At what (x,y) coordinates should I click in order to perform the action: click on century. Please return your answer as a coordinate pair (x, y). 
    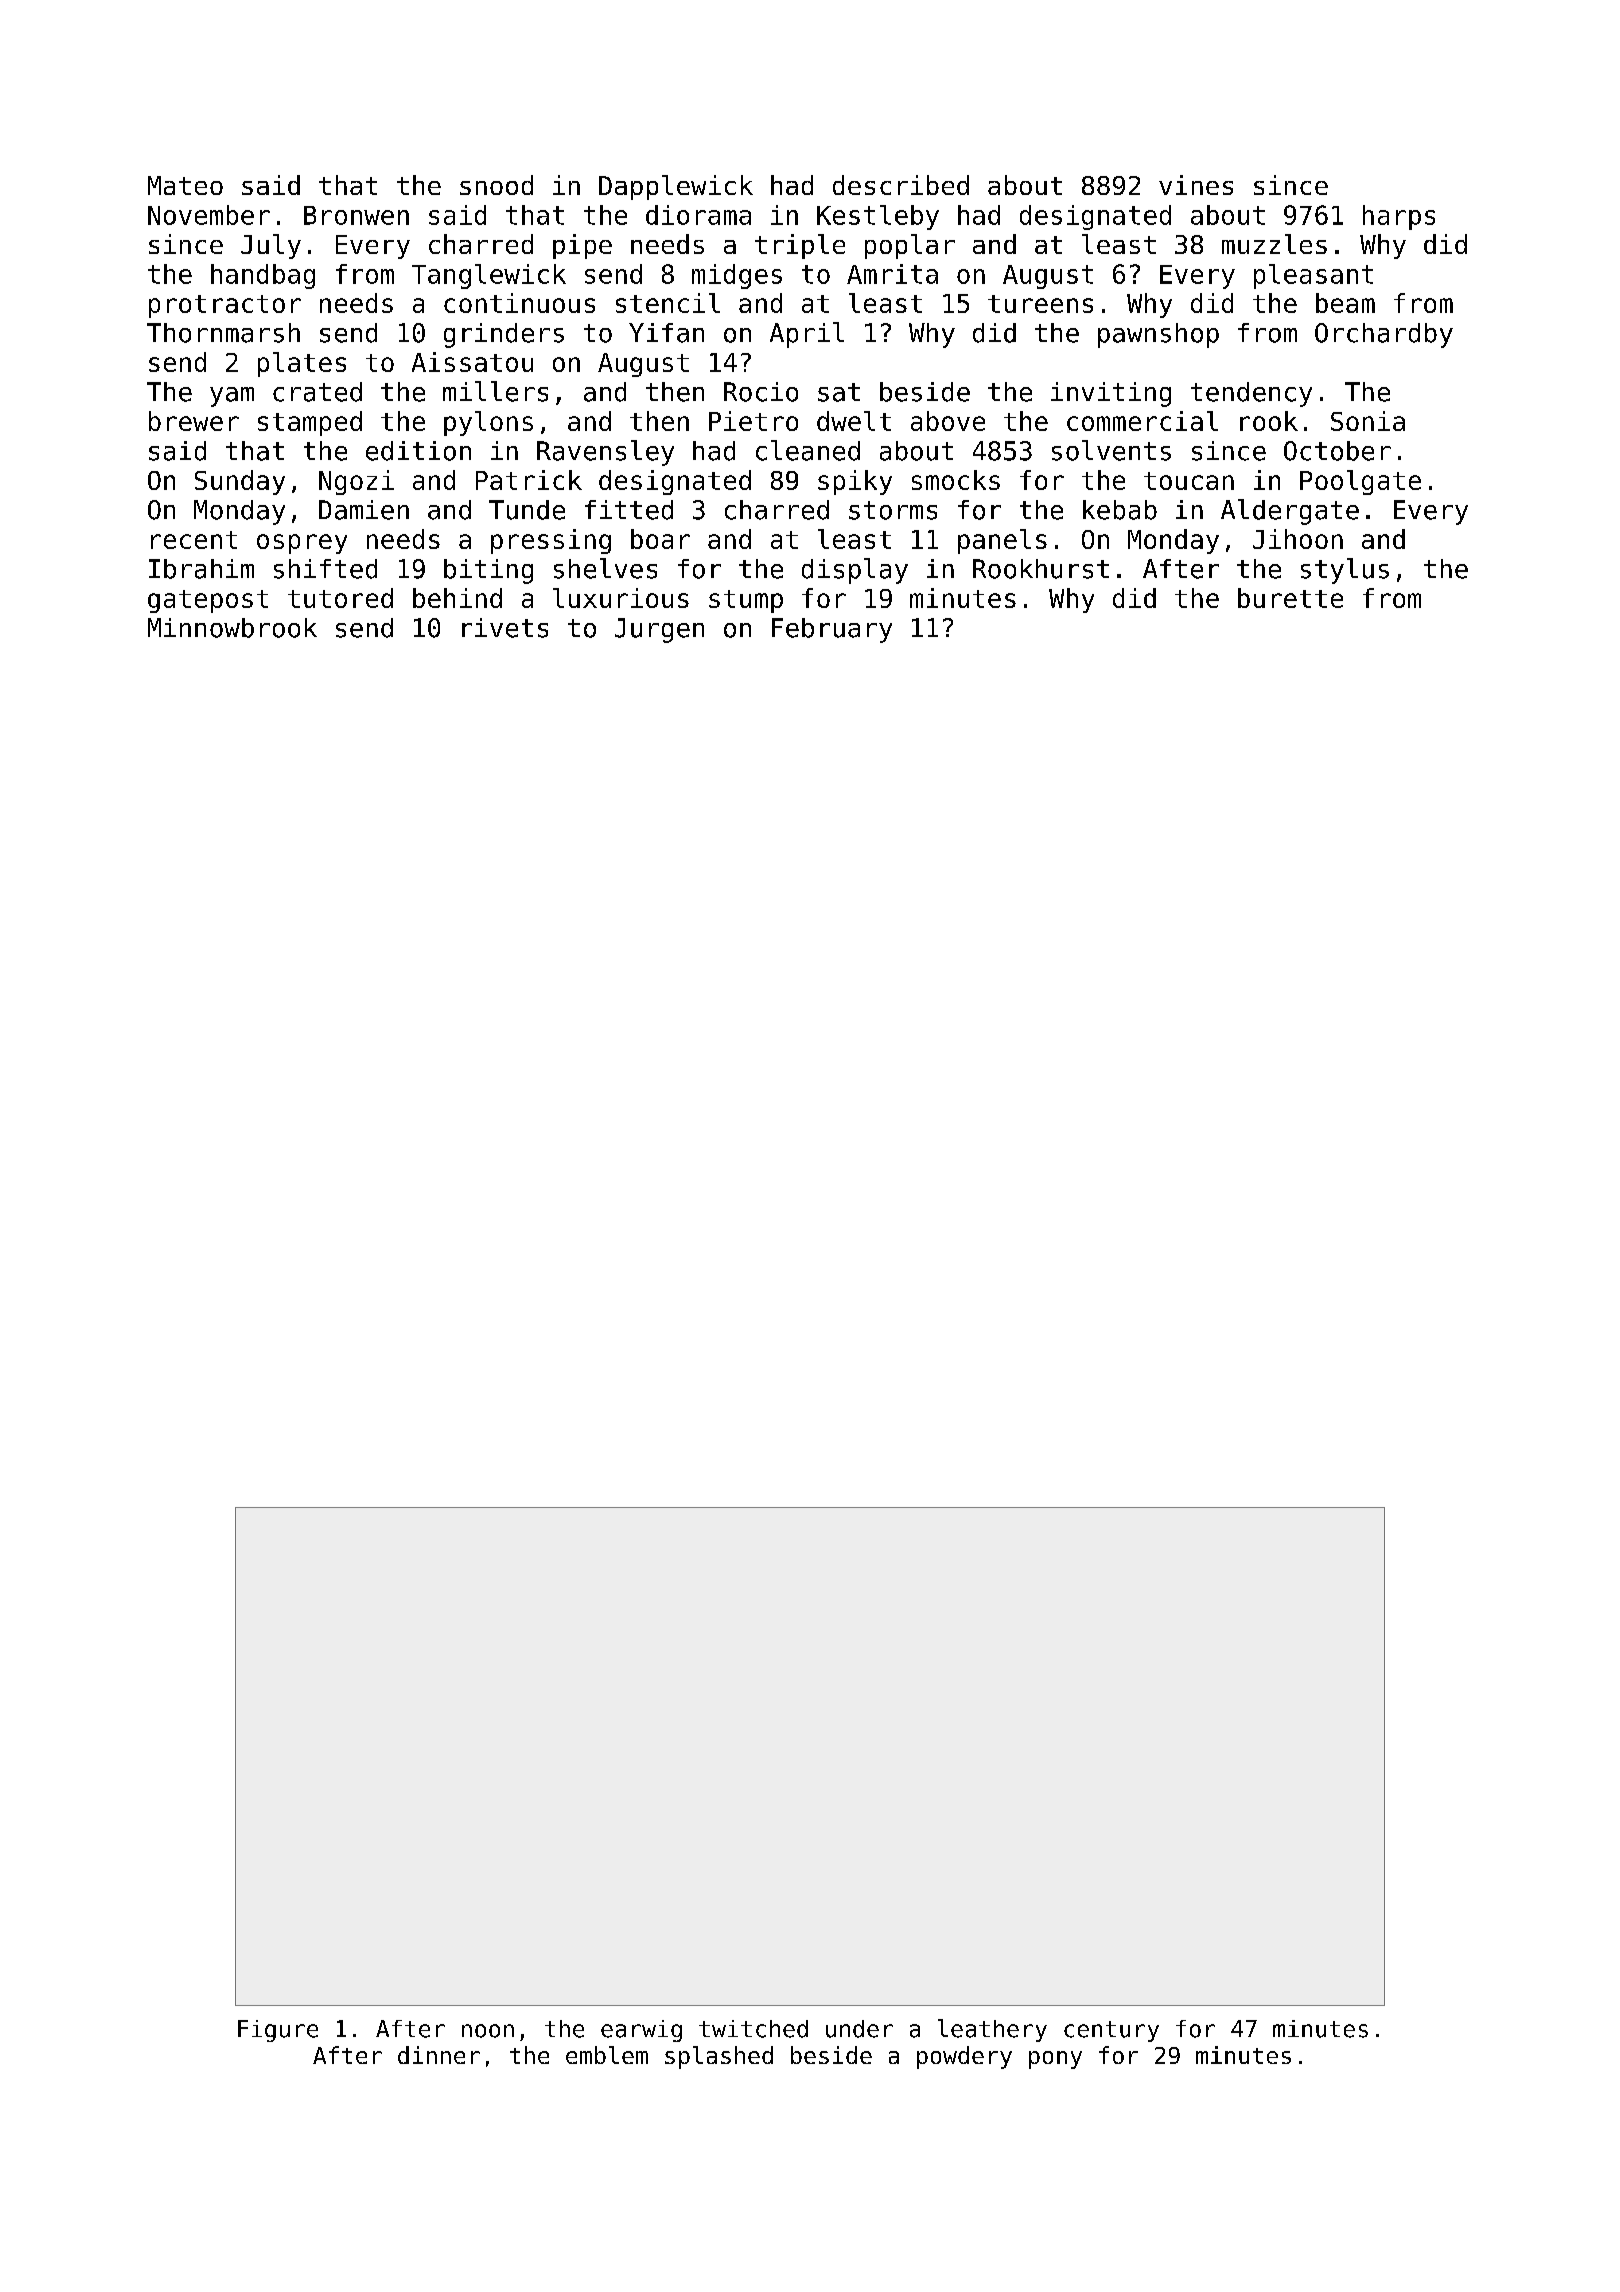
    Looking at the image, I should click on (1111, 2031).
